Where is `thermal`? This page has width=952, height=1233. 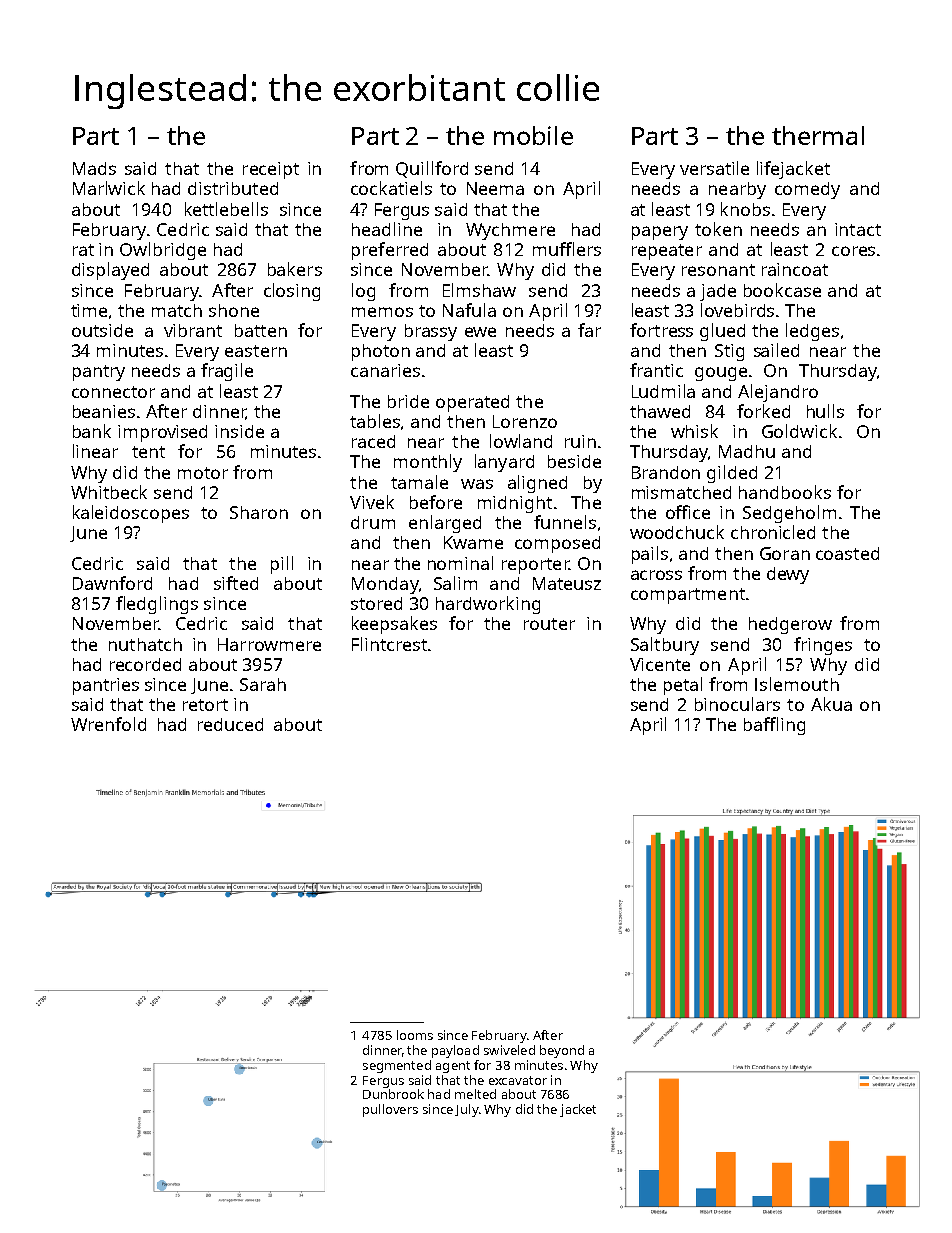
thermal is located at coordinates (818, 135).
